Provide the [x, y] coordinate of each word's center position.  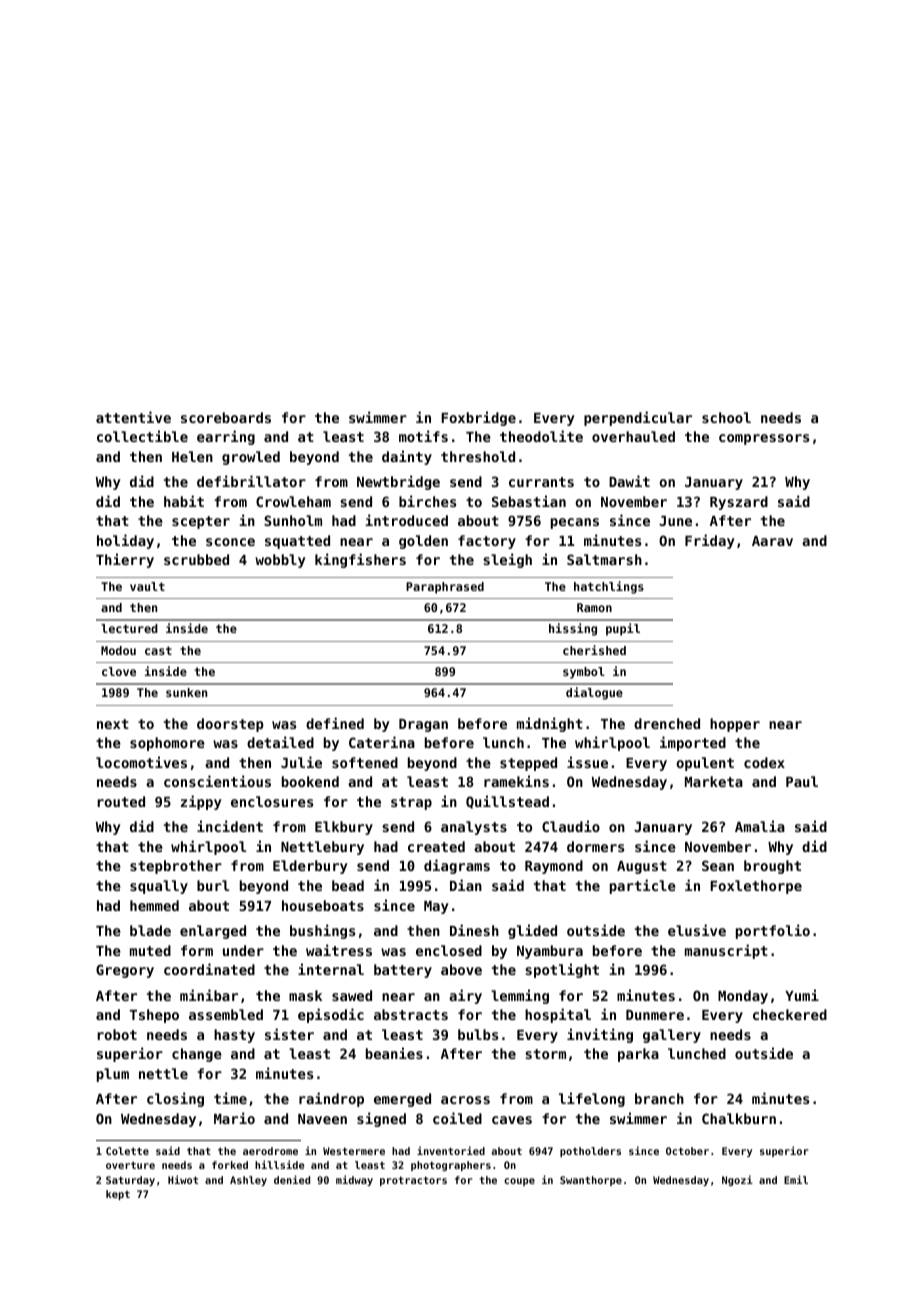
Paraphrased [445, 588]
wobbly [280, 561]
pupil [623, 629]
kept [118, 1195]
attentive [133, 417]
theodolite [541, 436]
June [675, 521]
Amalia [760, 826]
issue [587, 762]
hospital [558, 1015]
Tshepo [154, 1016]
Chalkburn [739, 1118]
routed [121, 801]
